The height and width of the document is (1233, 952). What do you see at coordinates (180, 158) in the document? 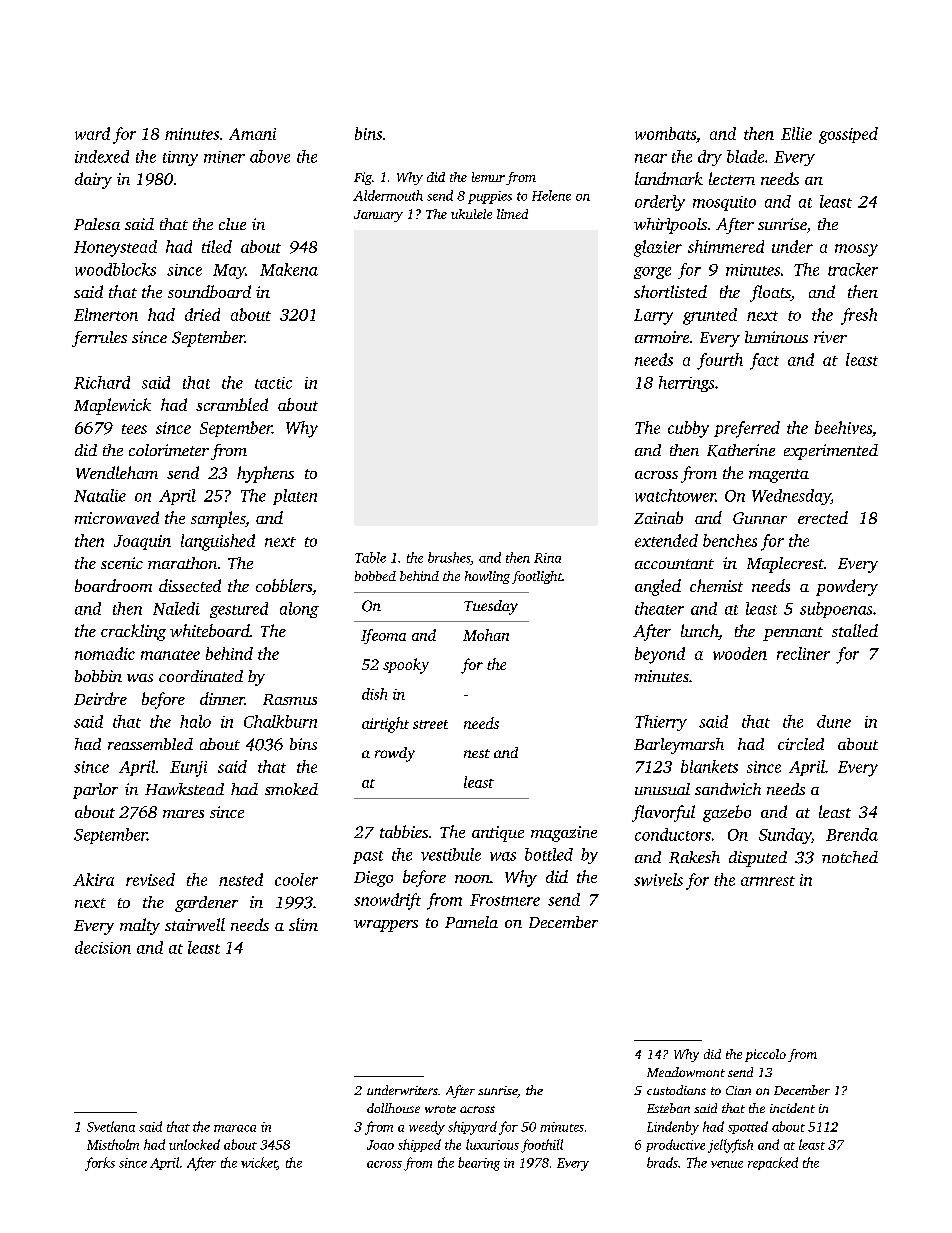
I see `tinny` at bounding box center [180, 158].
